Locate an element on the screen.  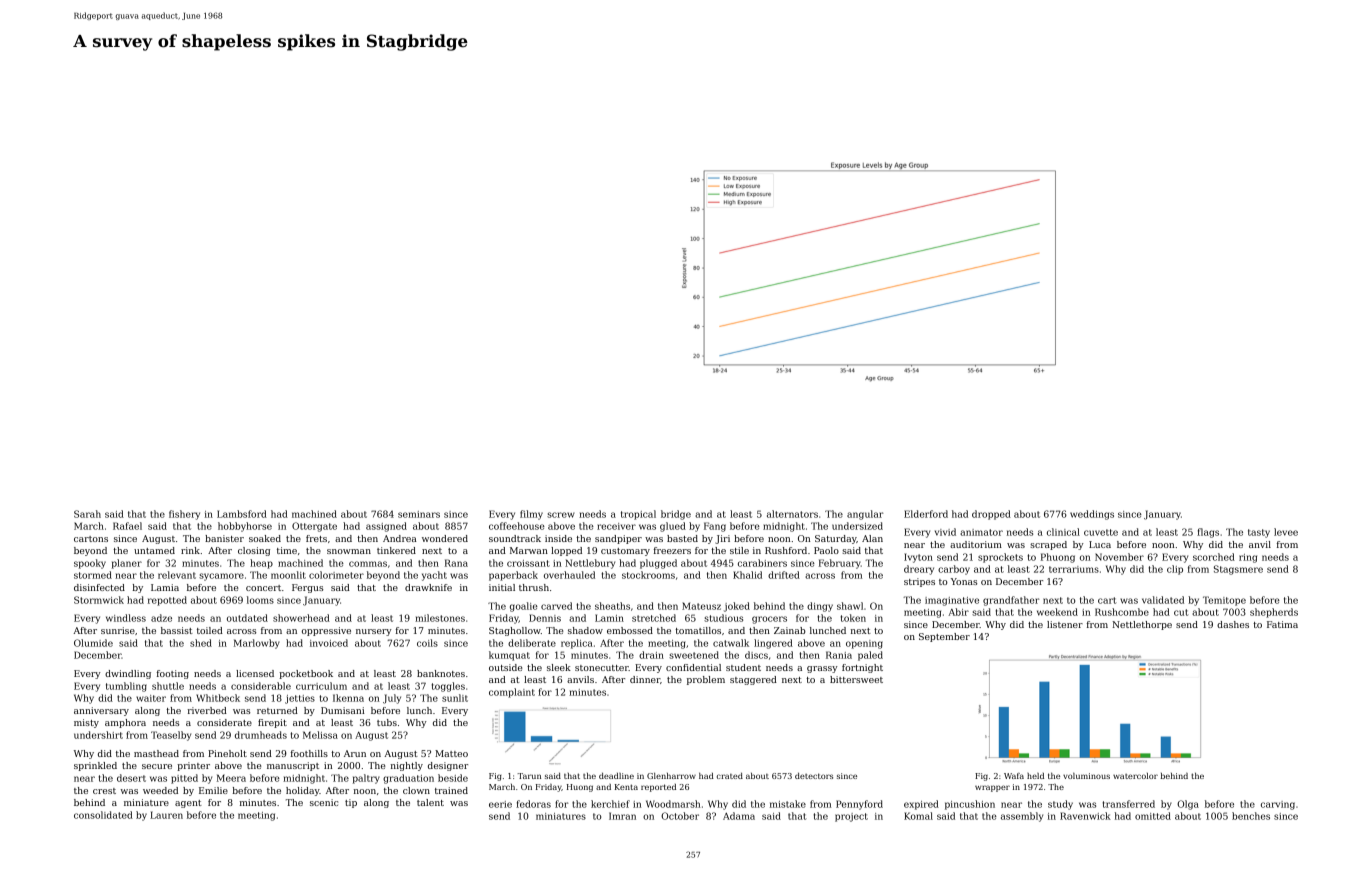
anniversary is located at coordinates (101, 711).
